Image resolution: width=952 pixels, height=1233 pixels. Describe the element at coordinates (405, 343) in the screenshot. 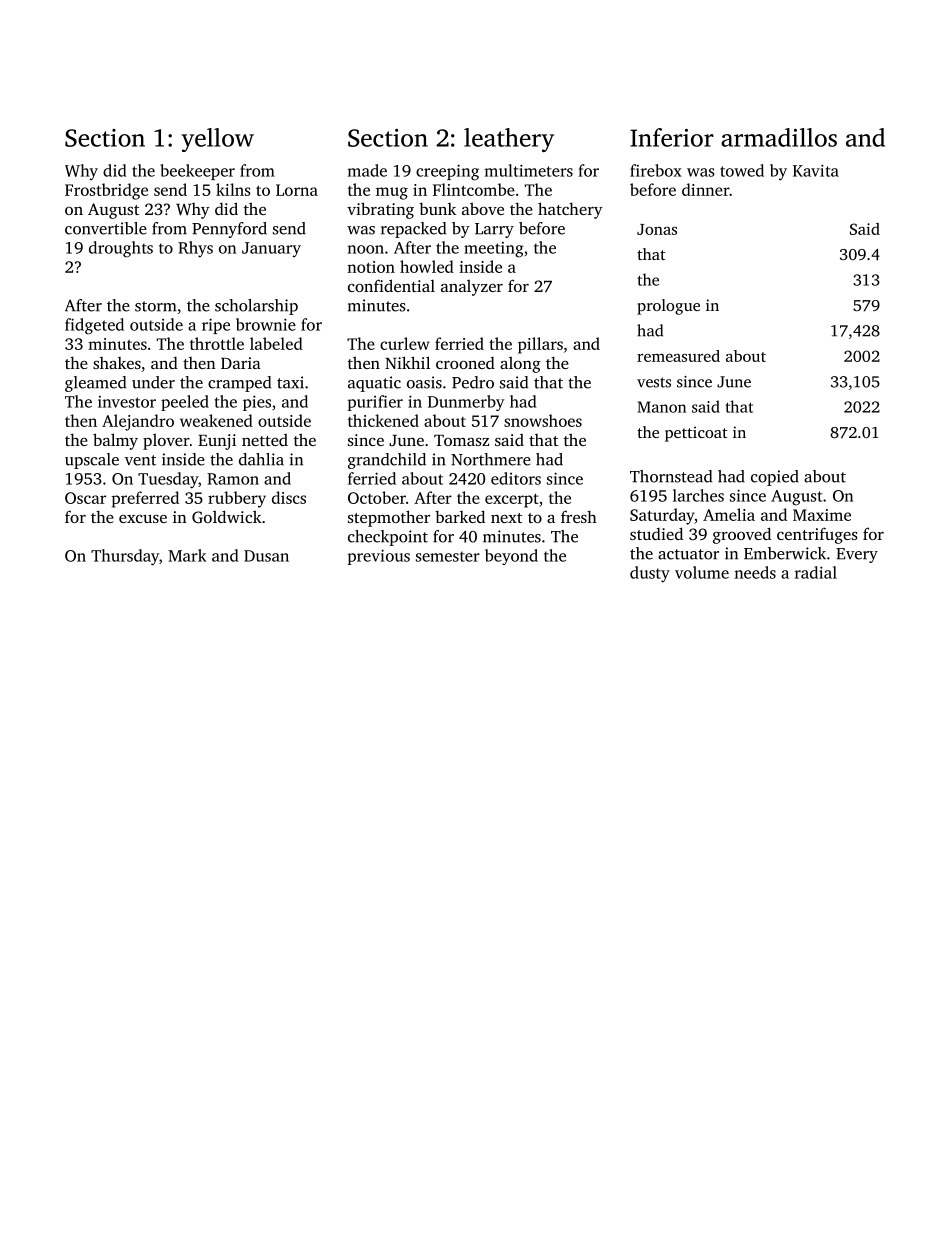

I see `curlew` at that location.
